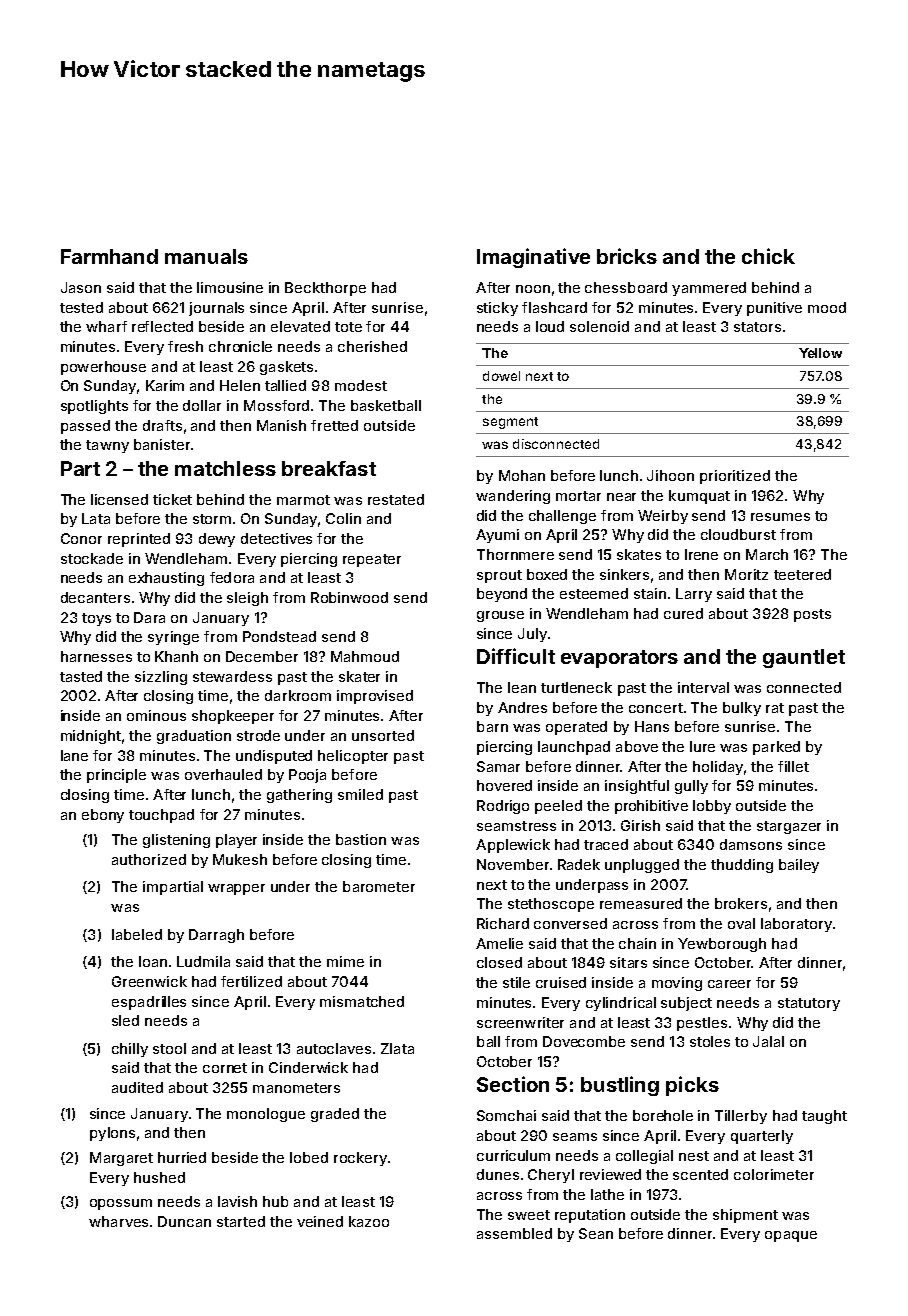  Describe the element at coordinates (627, 256) in the page. I see `bricks` at that location.
